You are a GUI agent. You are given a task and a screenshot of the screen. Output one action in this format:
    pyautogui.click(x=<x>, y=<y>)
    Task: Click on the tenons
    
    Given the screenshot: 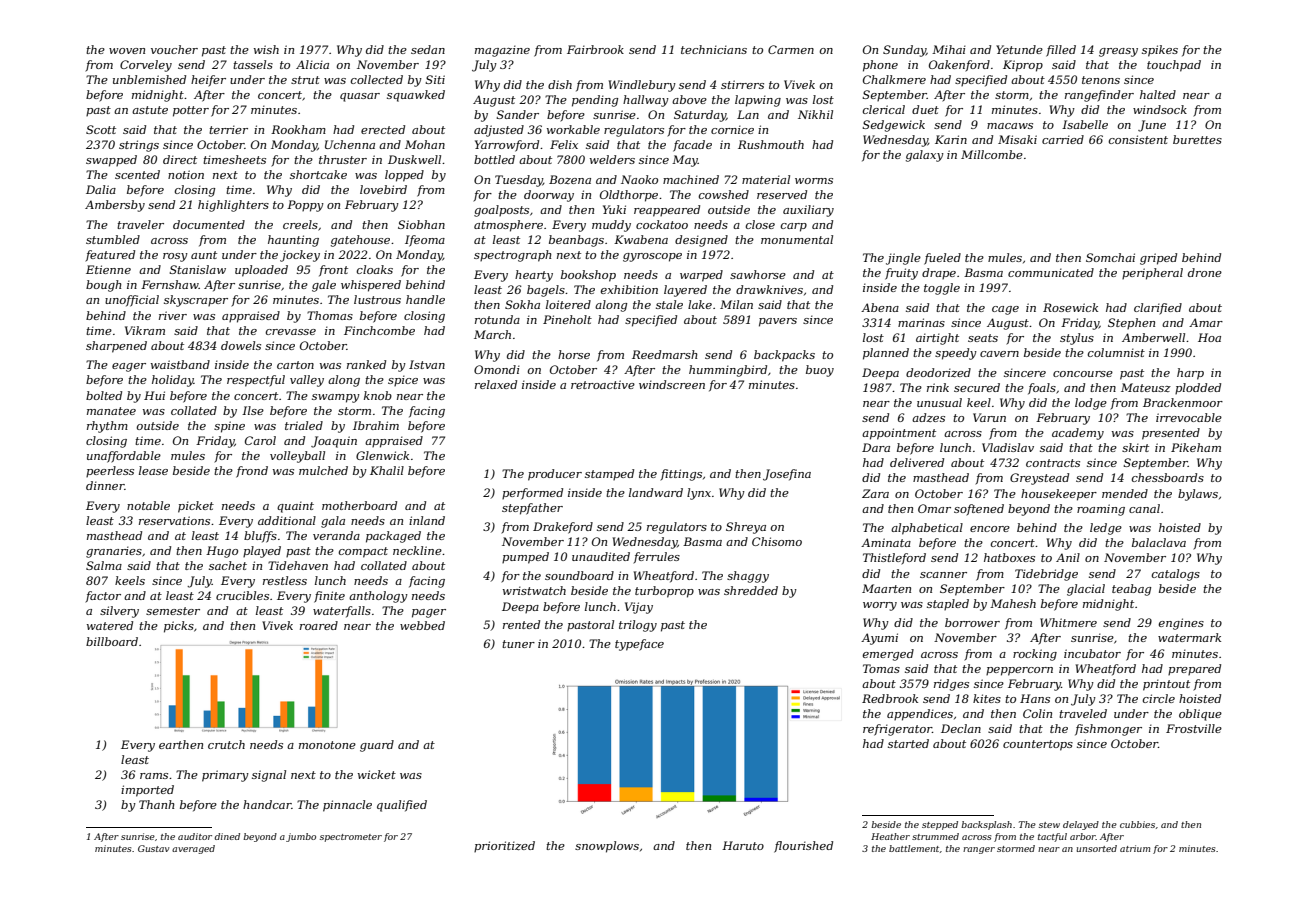 What is the action you would take?
    pyautogui.click(x=1101, y=80)
